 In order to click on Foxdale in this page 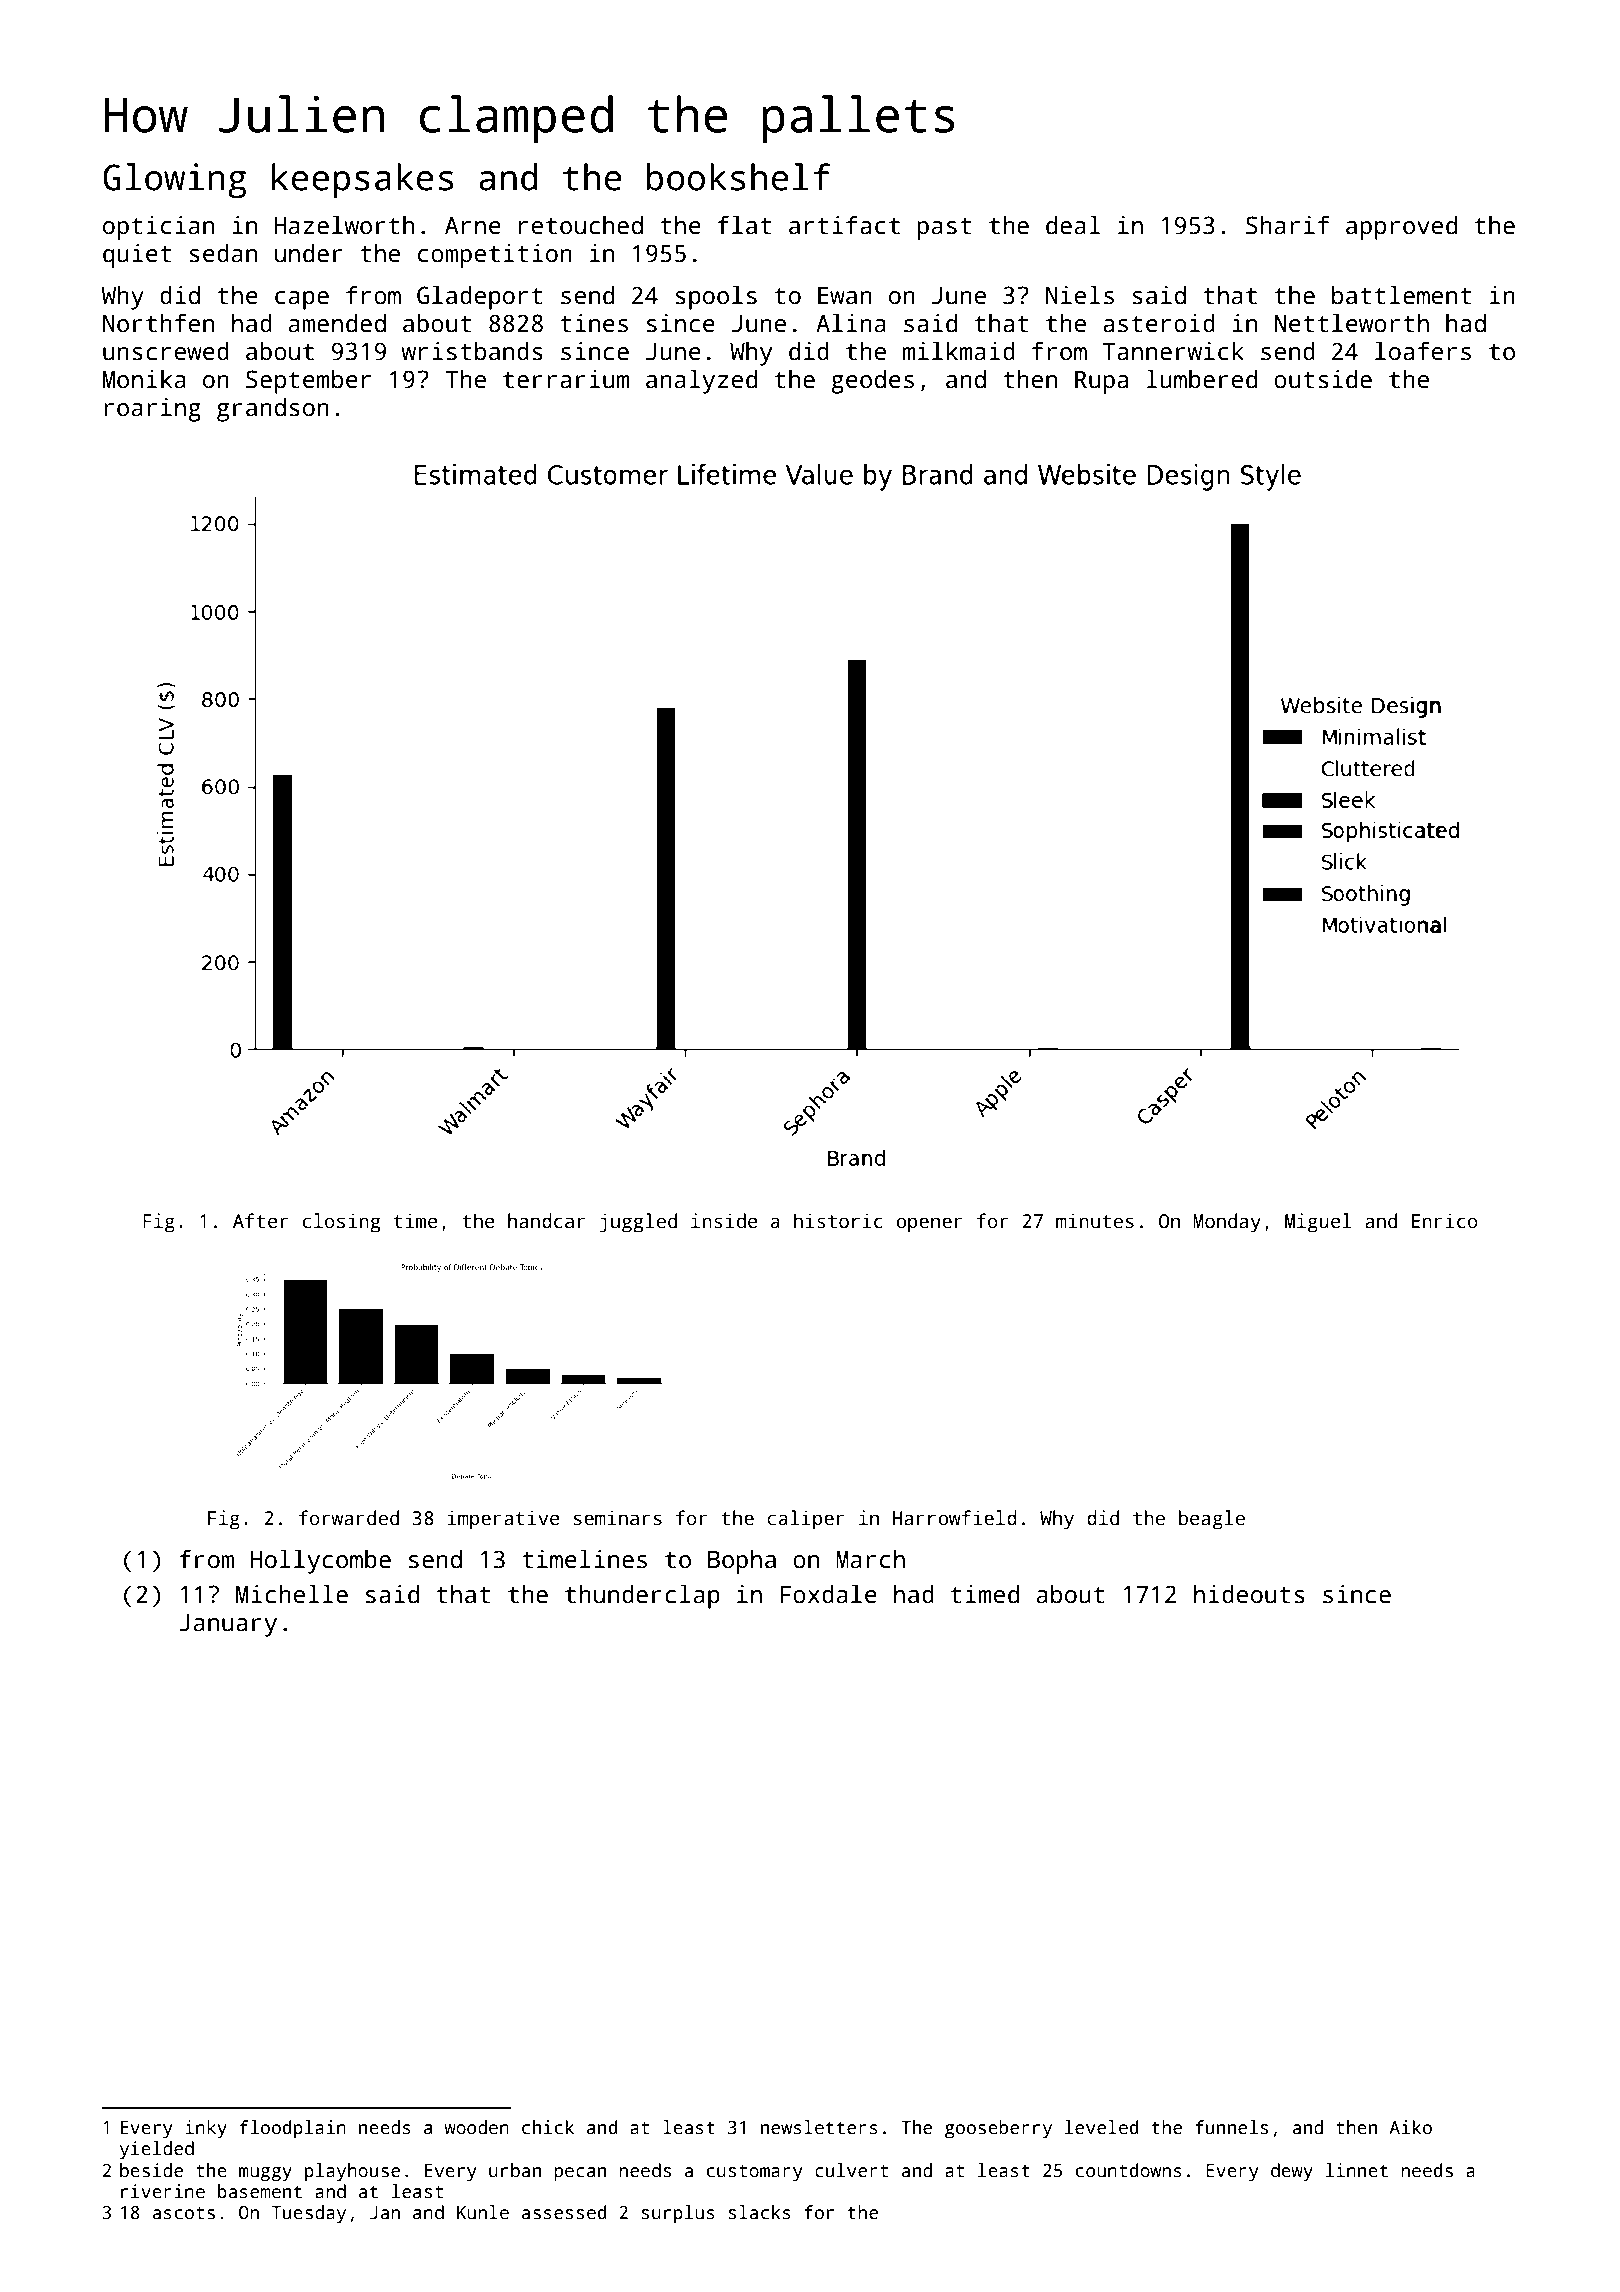, I will do `click(828, 1594)`.
